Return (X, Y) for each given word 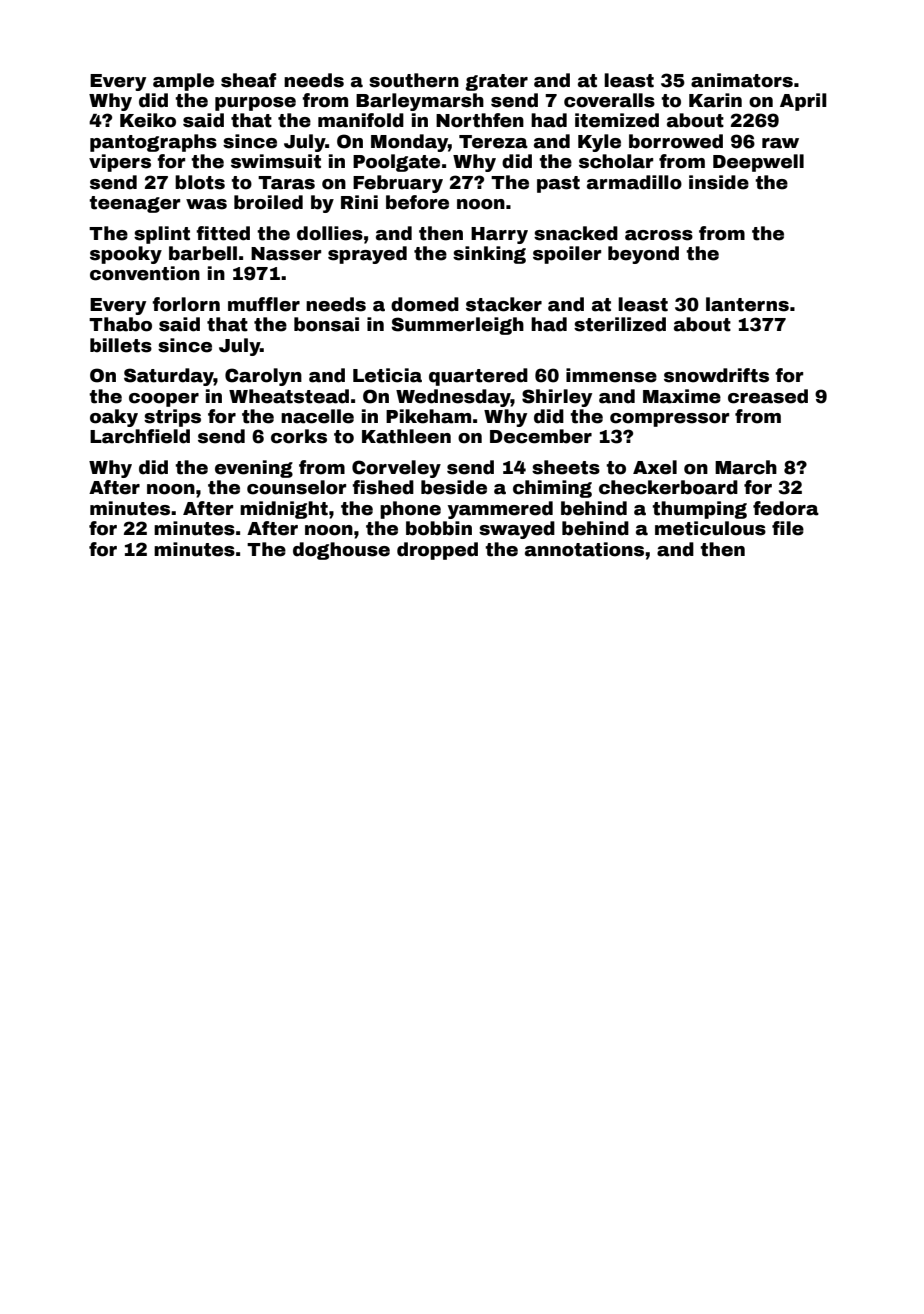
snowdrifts (716, 375)
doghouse (341, 551)
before (417, 202)
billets (121, 345)
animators (742, 80)
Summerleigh (457, 326)
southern (414, 80)
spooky (126, 255)
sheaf (248, 80)
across (659, 235)
